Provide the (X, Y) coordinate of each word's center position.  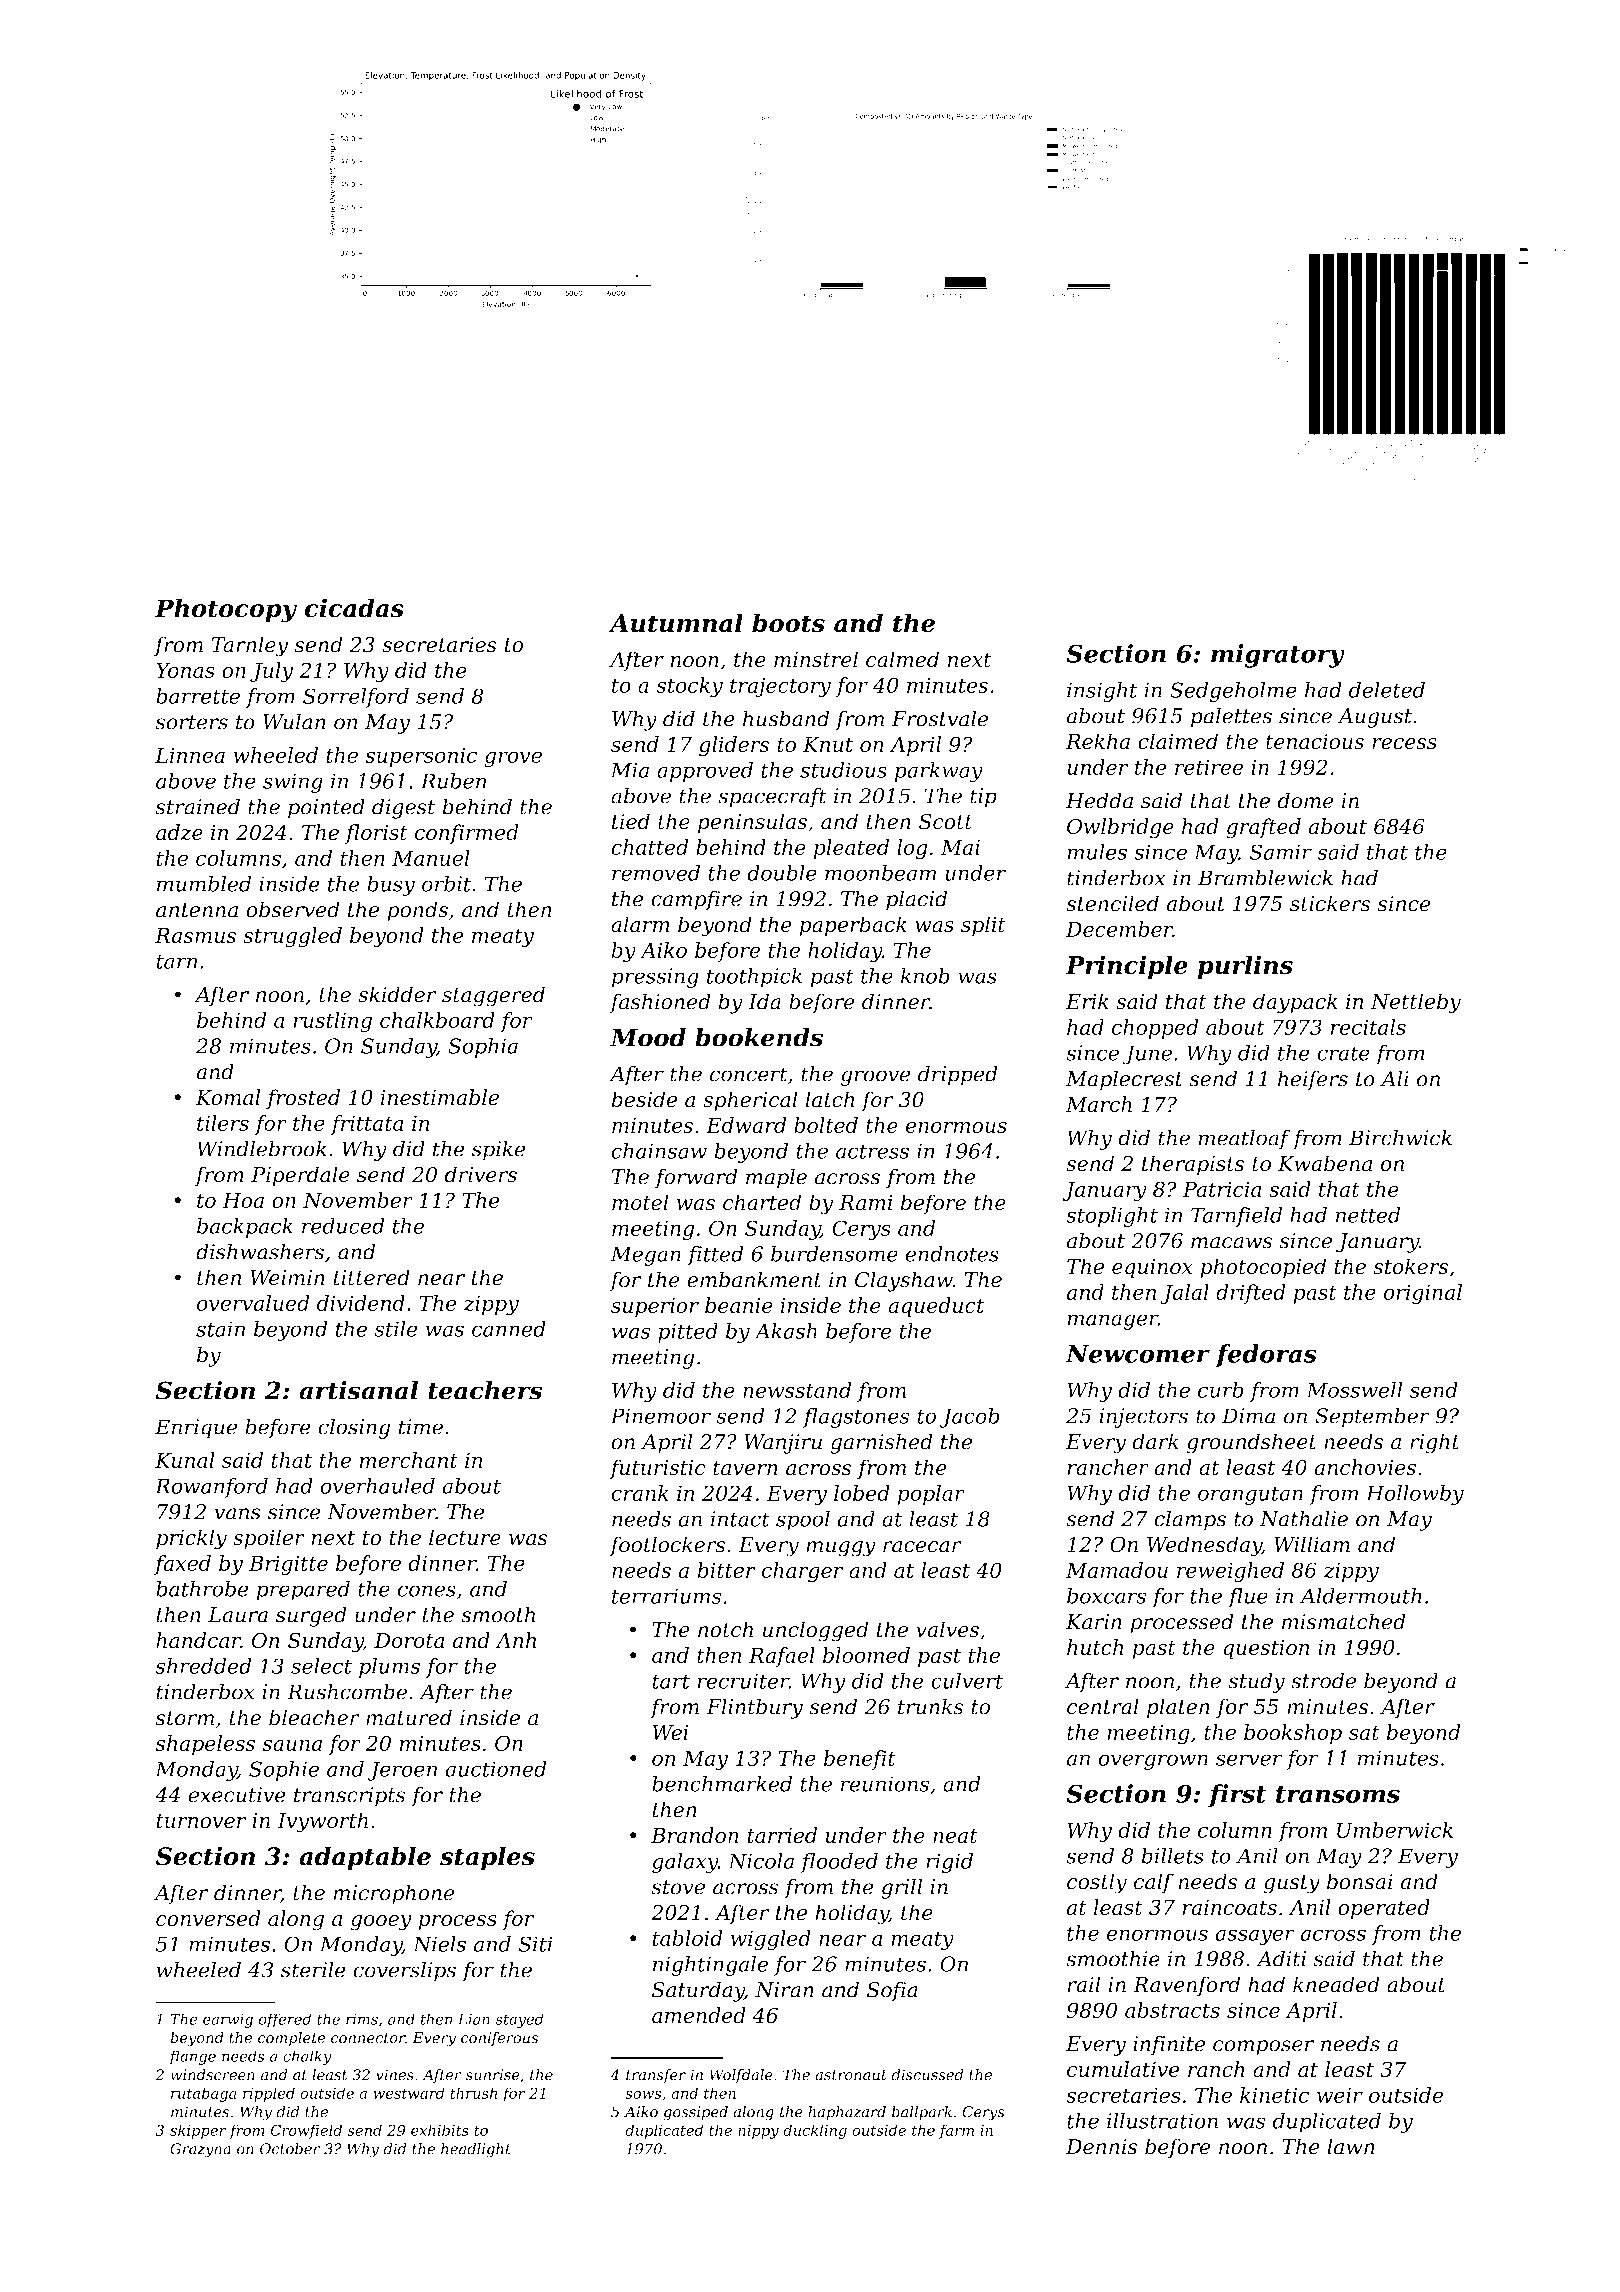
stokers (1410, 1266)
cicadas (354, 608)
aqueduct (936, 1307)
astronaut (851, 2075)
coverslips (404, 1971)
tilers (223, 1123)
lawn (1351, 2146)
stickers (1330, 903)
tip (983, 798)
